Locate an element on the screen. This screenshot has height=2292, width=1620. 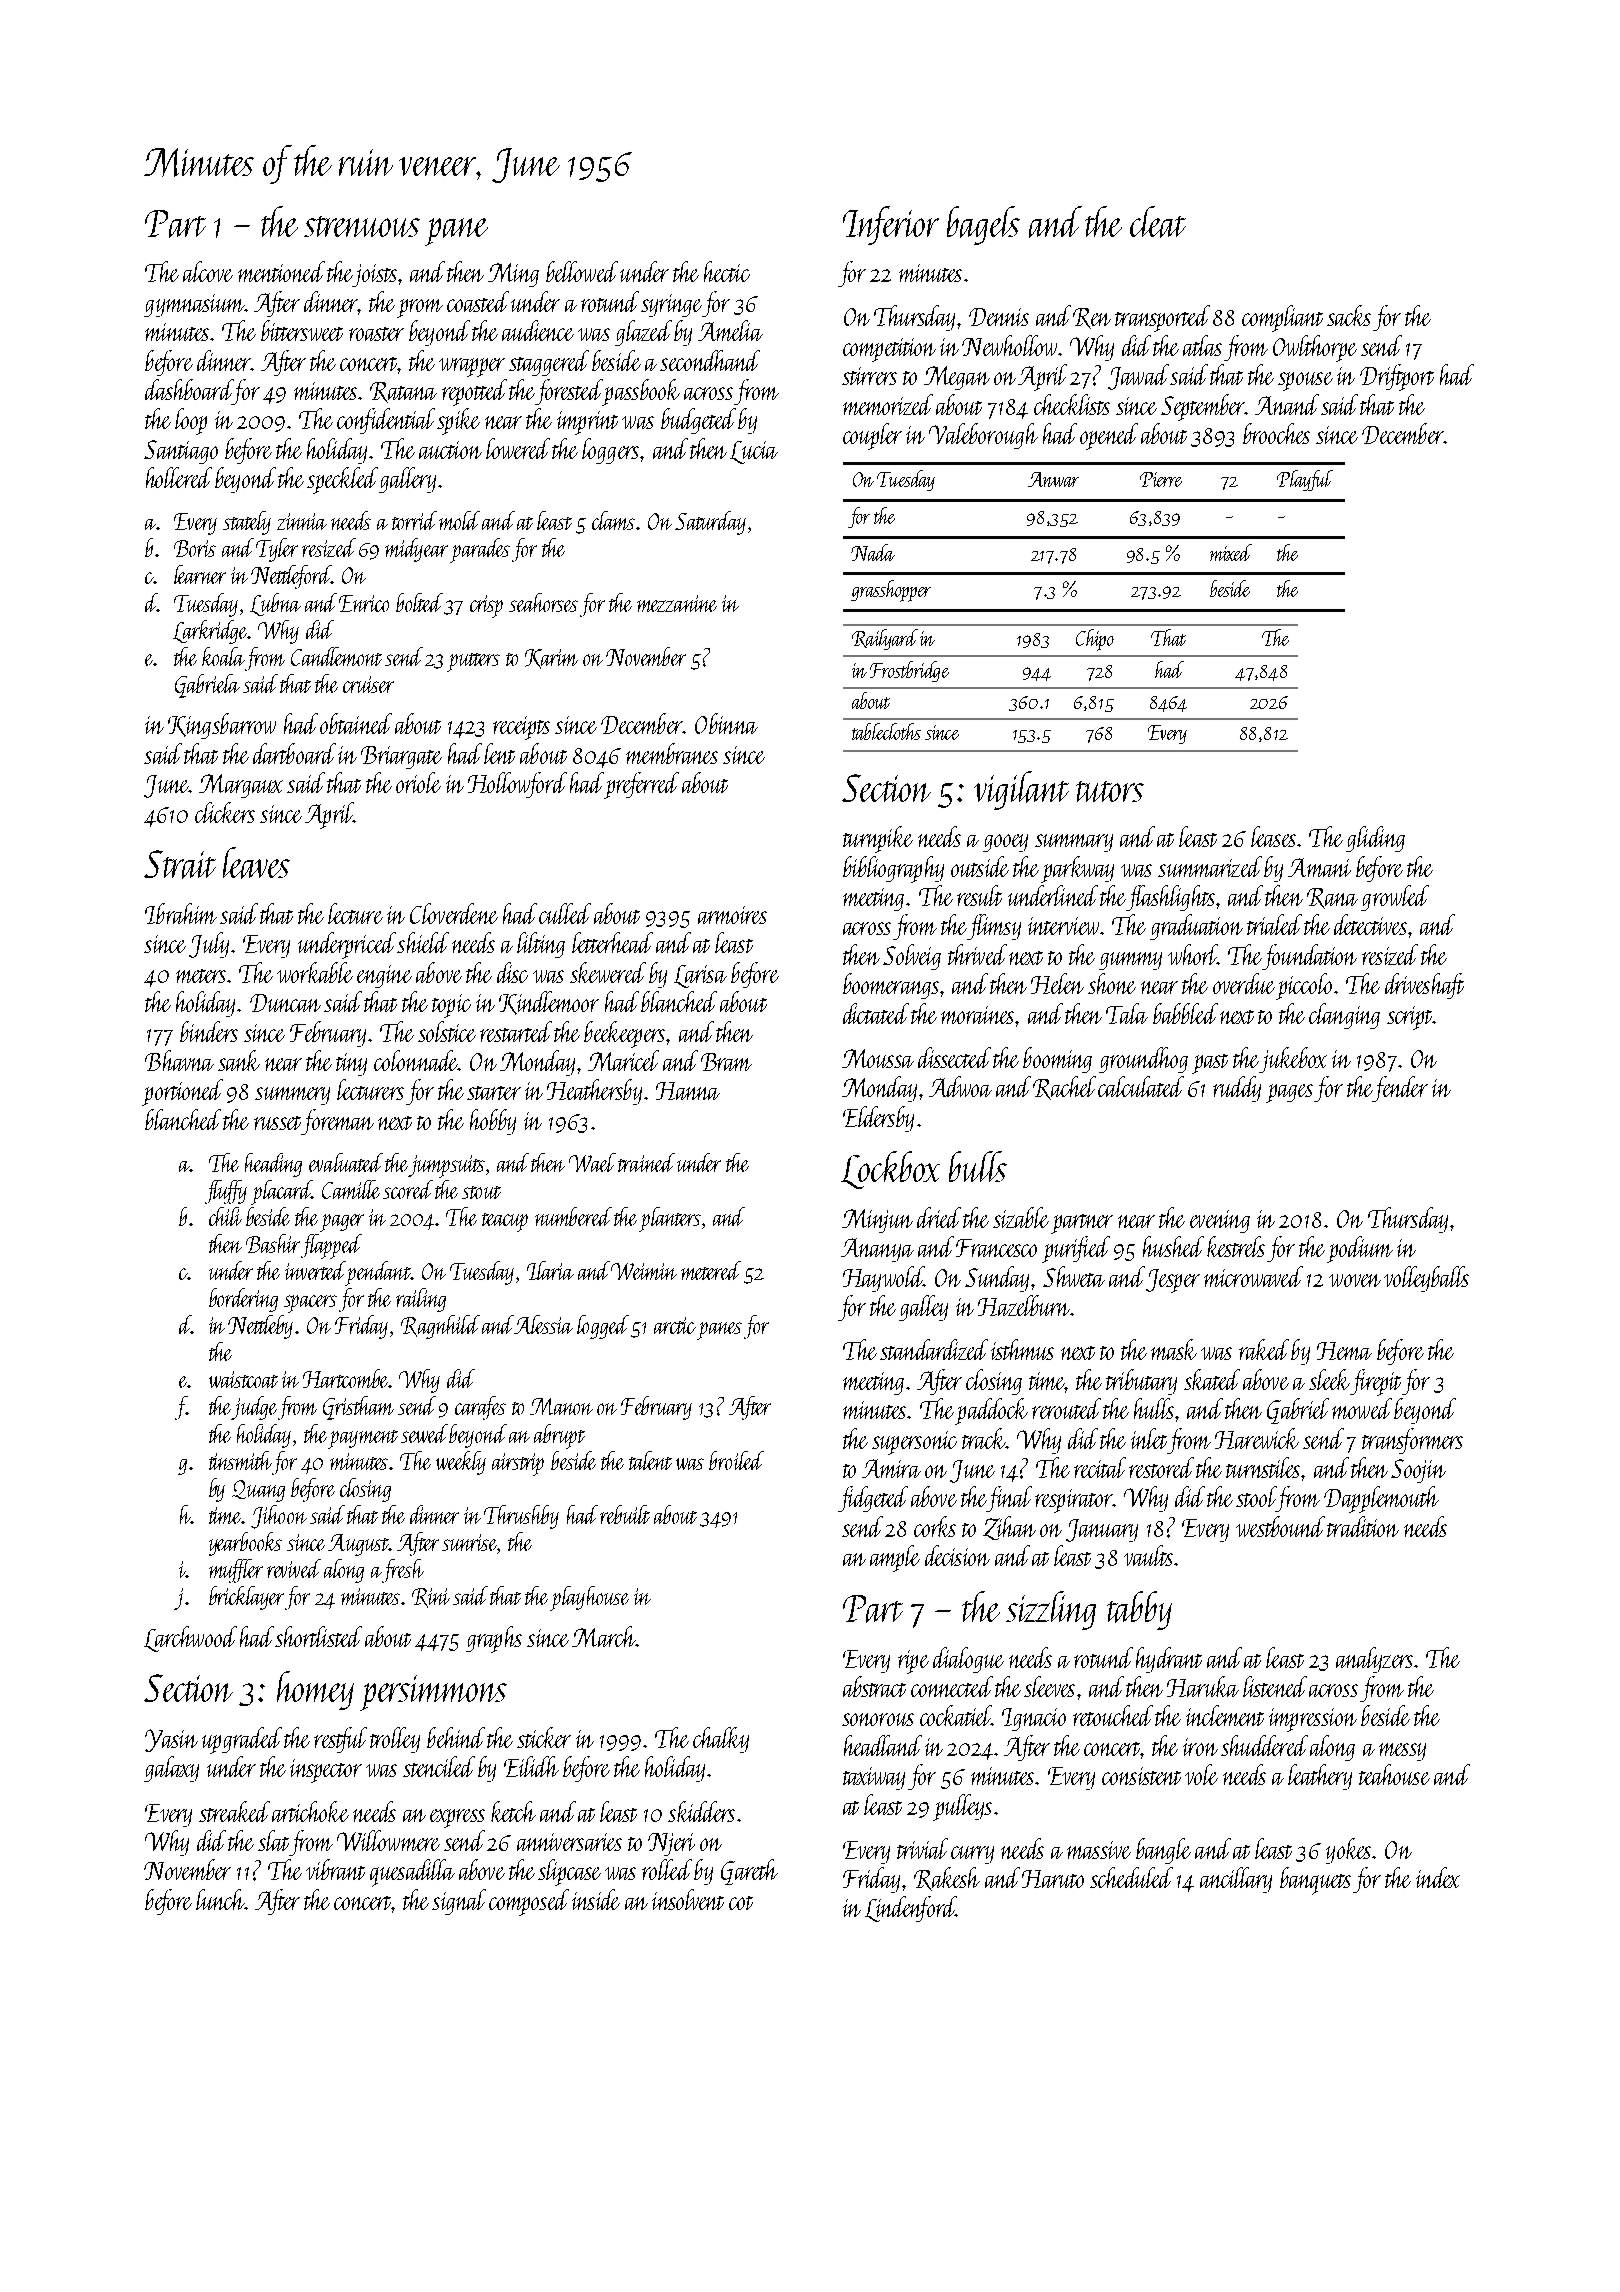
cot is located at coordinates (741, 1903).
